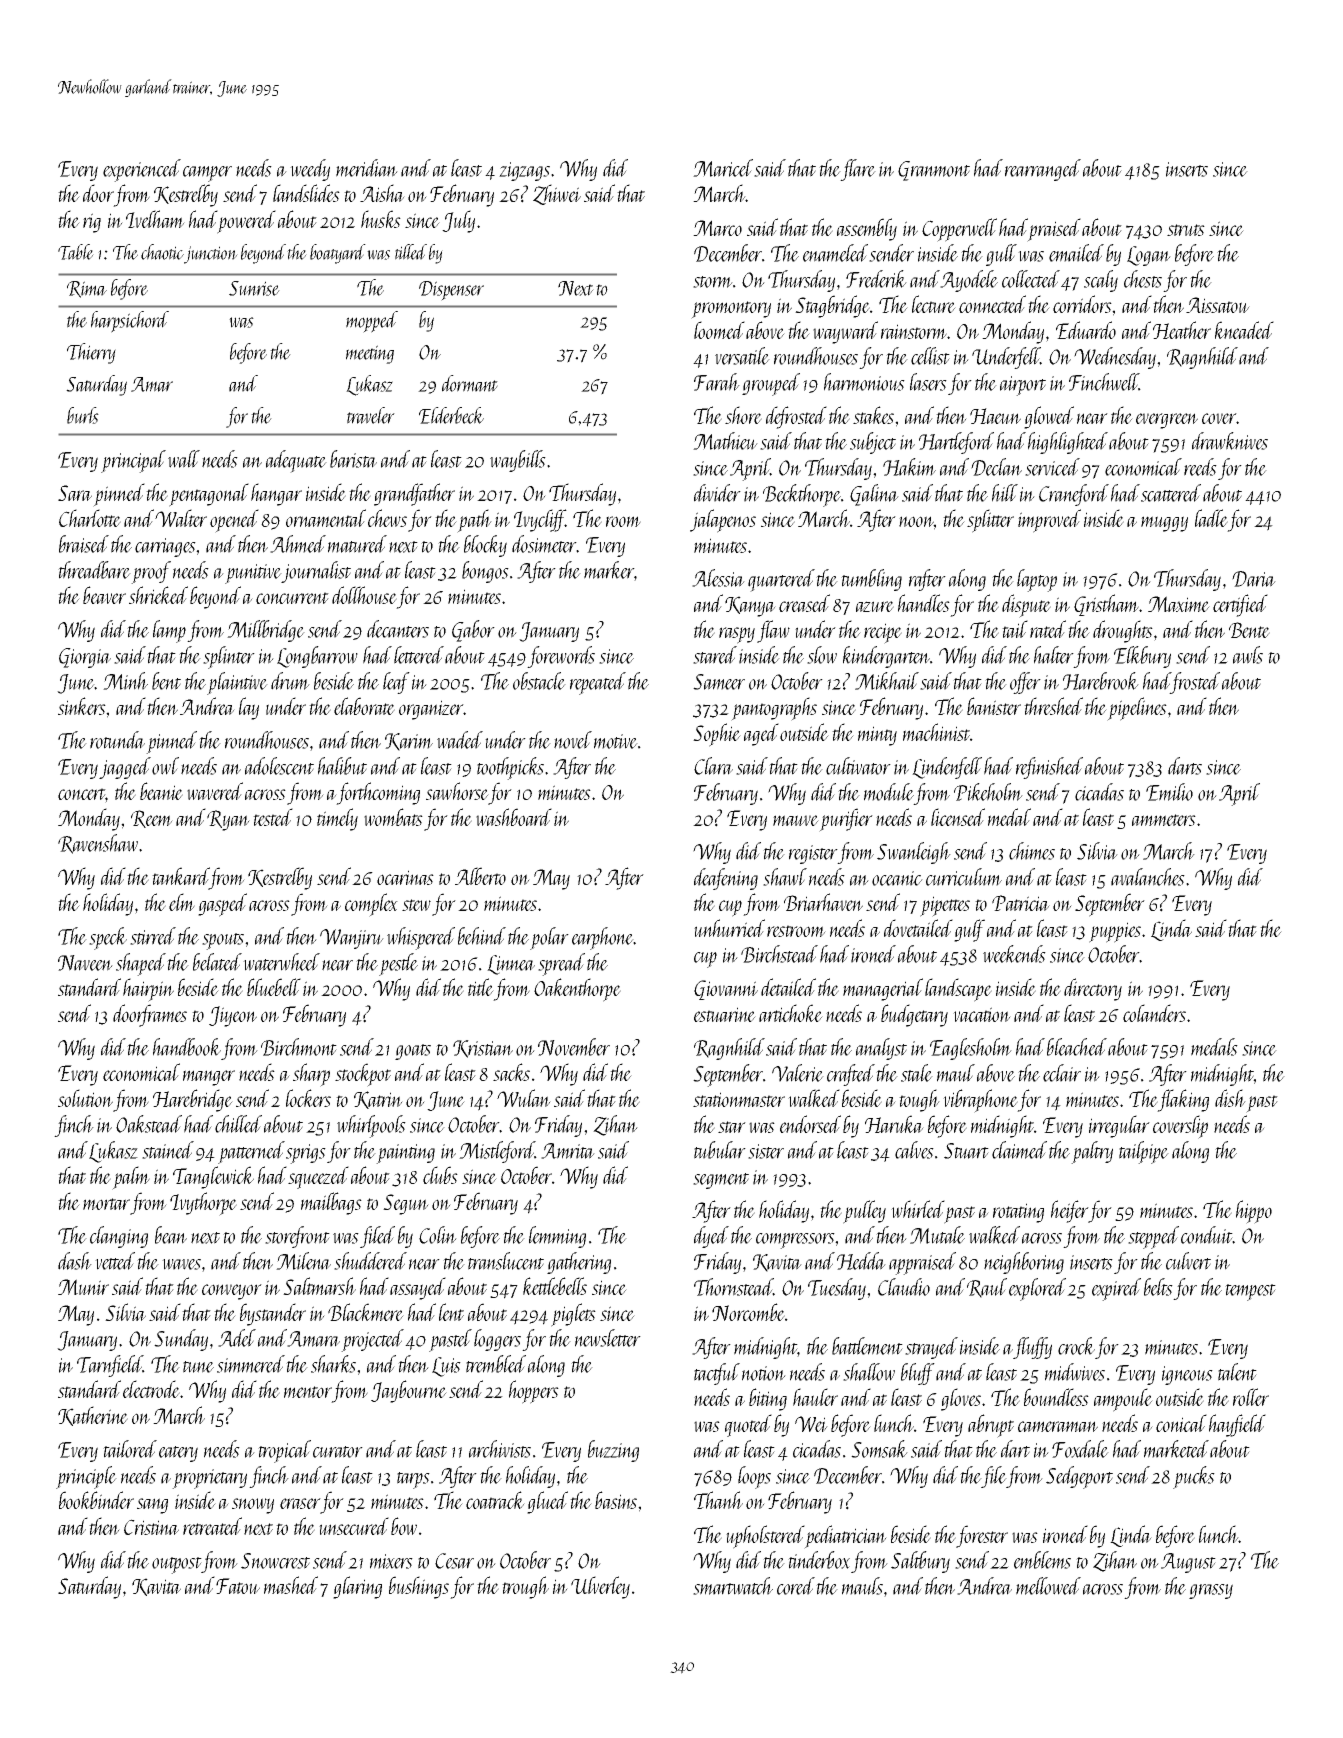  Describe the element at coordinates (480, 876) in the screenshot. I see `Alberto` at that location.
